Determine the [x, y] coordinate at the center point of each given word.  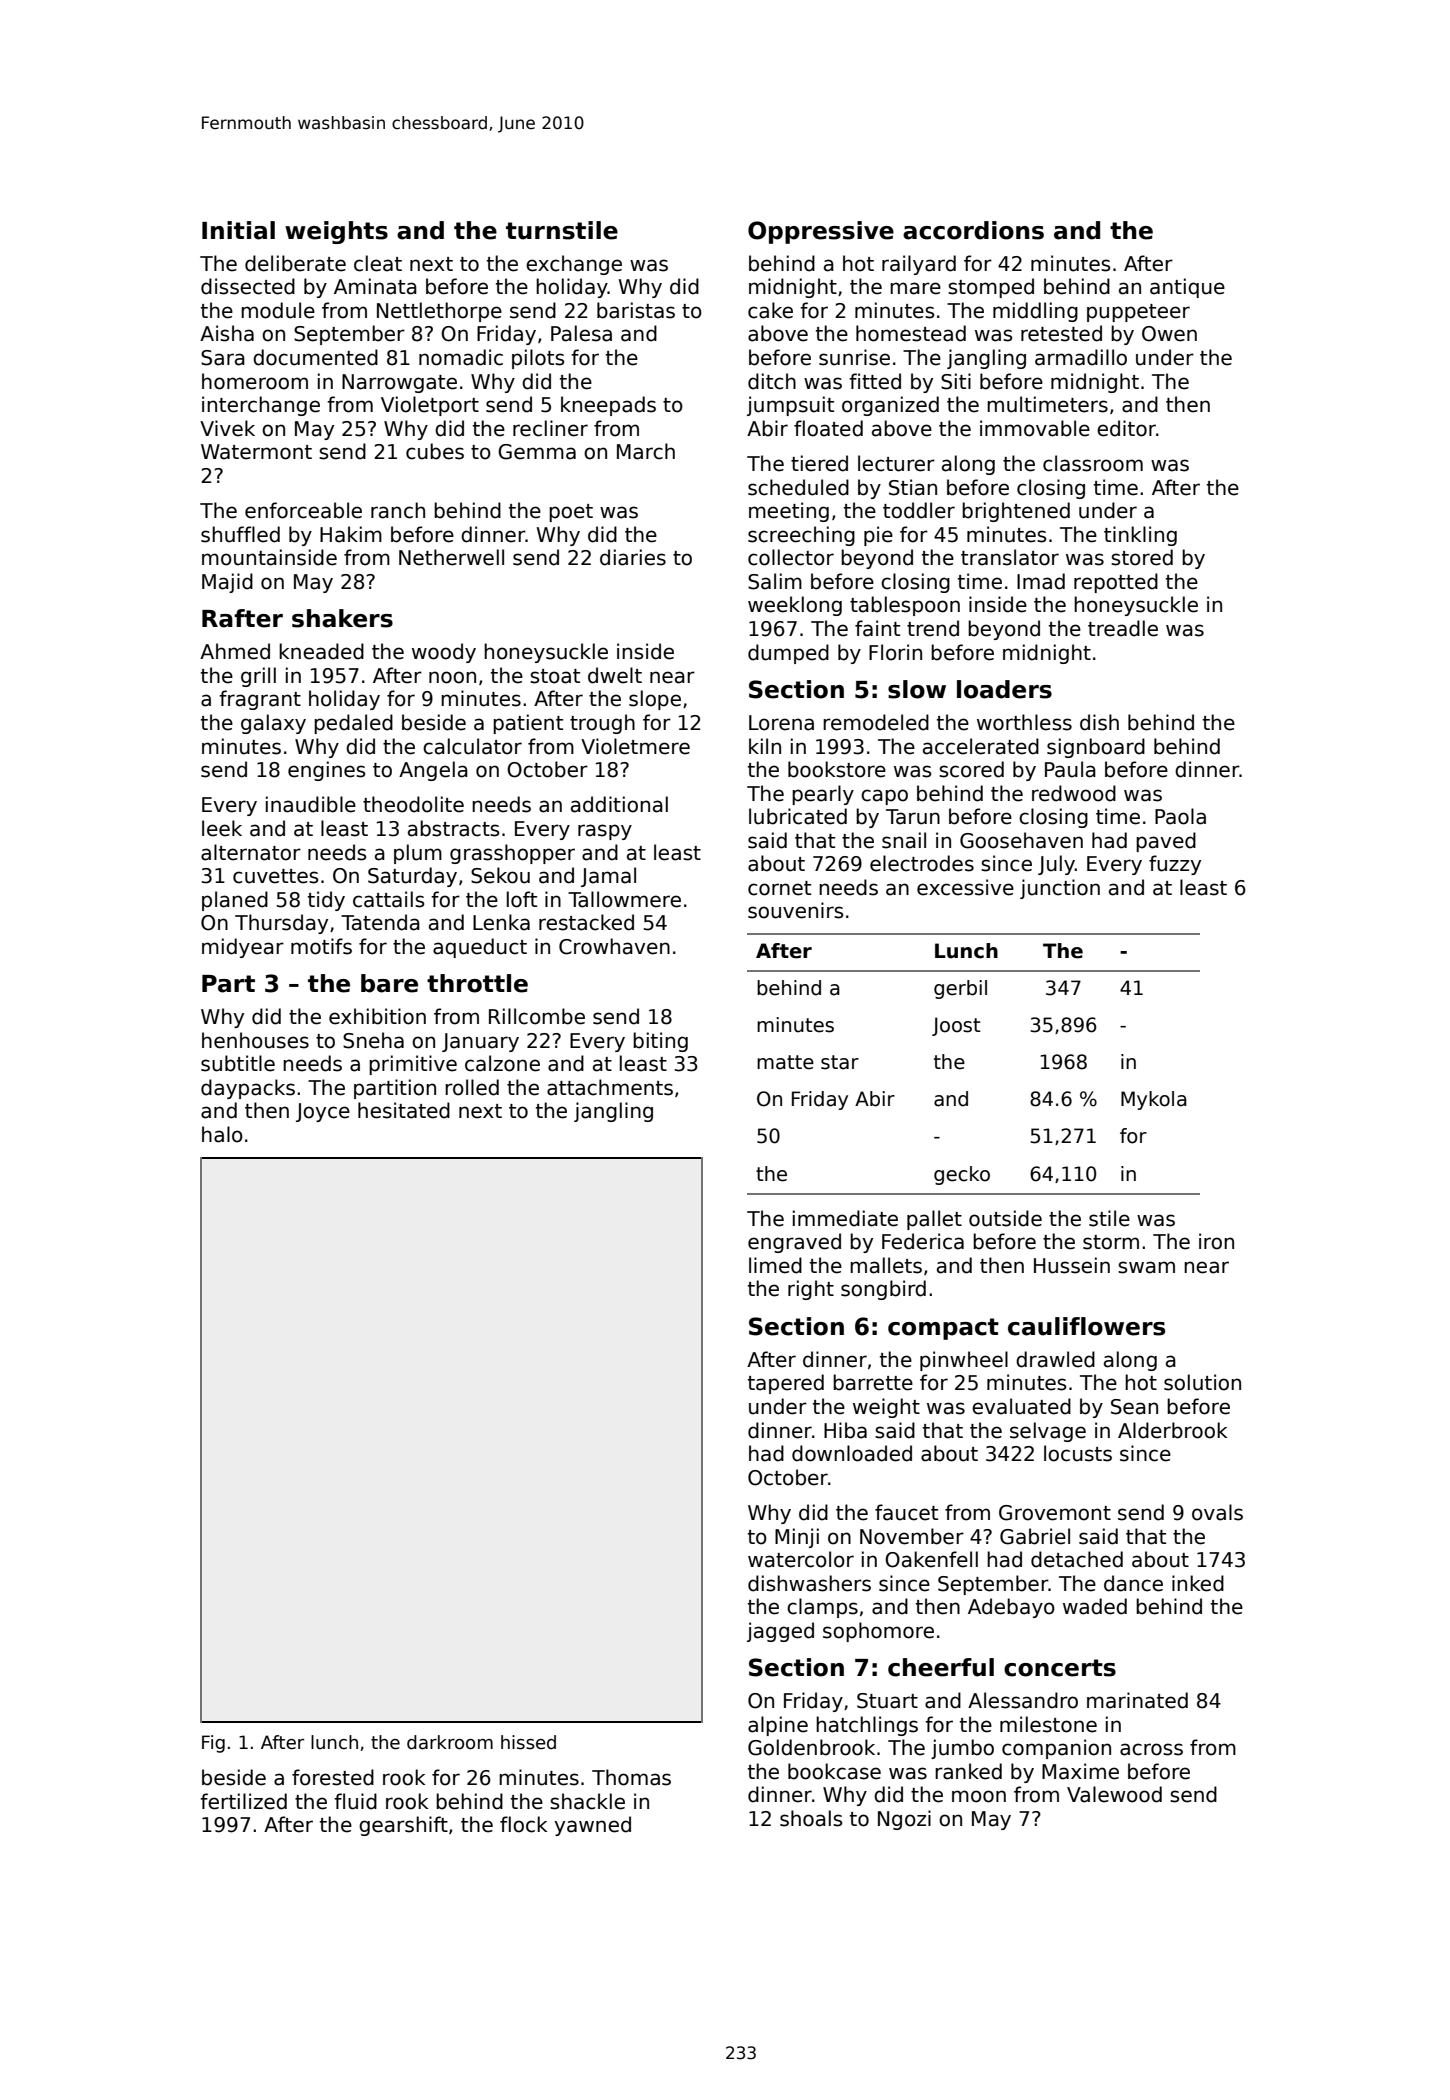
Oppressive [821, 232]
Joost [956, 1026]
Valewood [1114, 1794]
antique [1187, 288]
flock [523, 1824]
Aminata [375, 286]
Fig [213, 1744]
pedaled [353, 724]
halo [222, 1134]
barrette [873, 1382]
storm [1111, 1242]
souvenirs [795, 910]
